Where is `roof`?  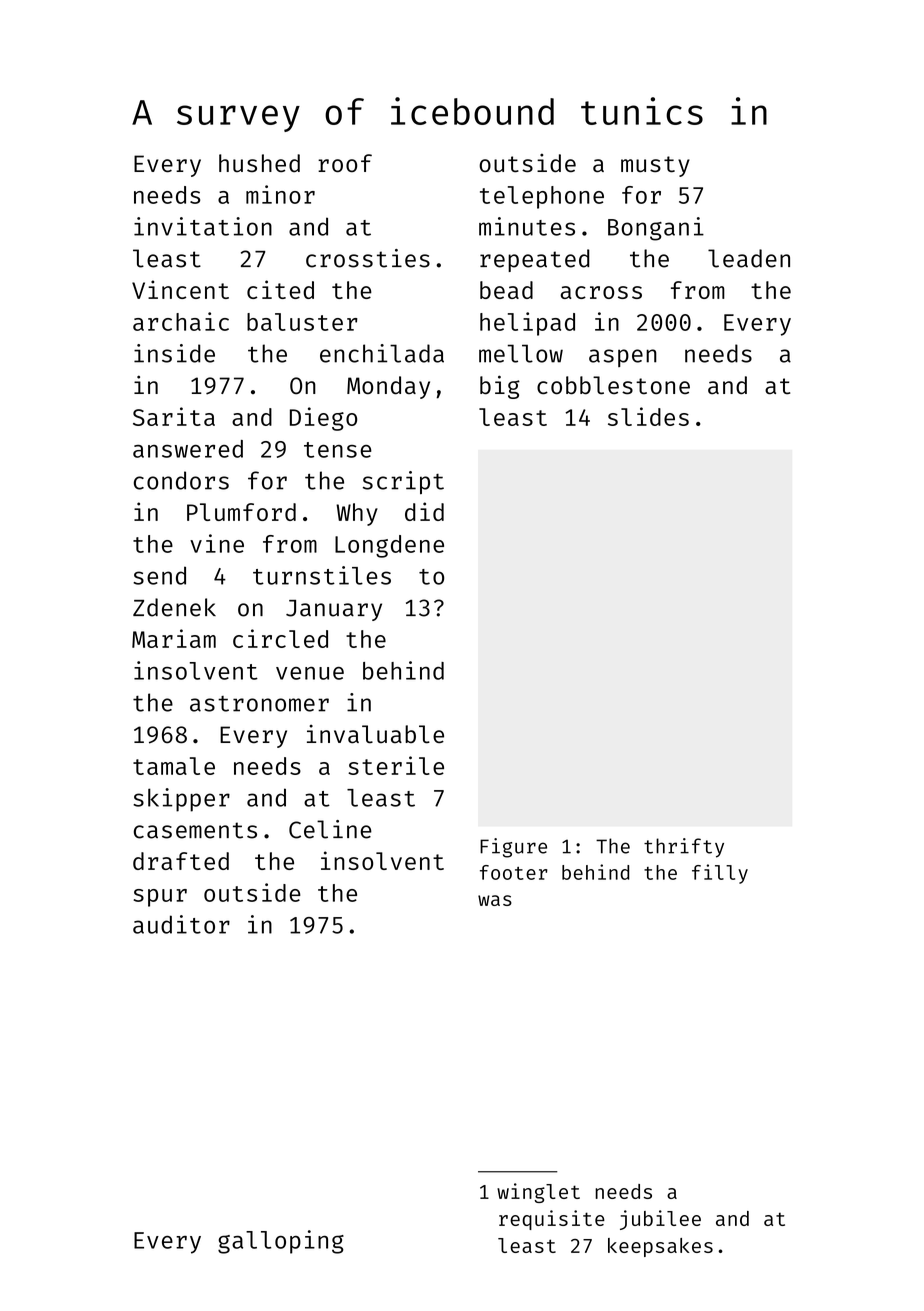
roof is located at coordinates (345, 163).
